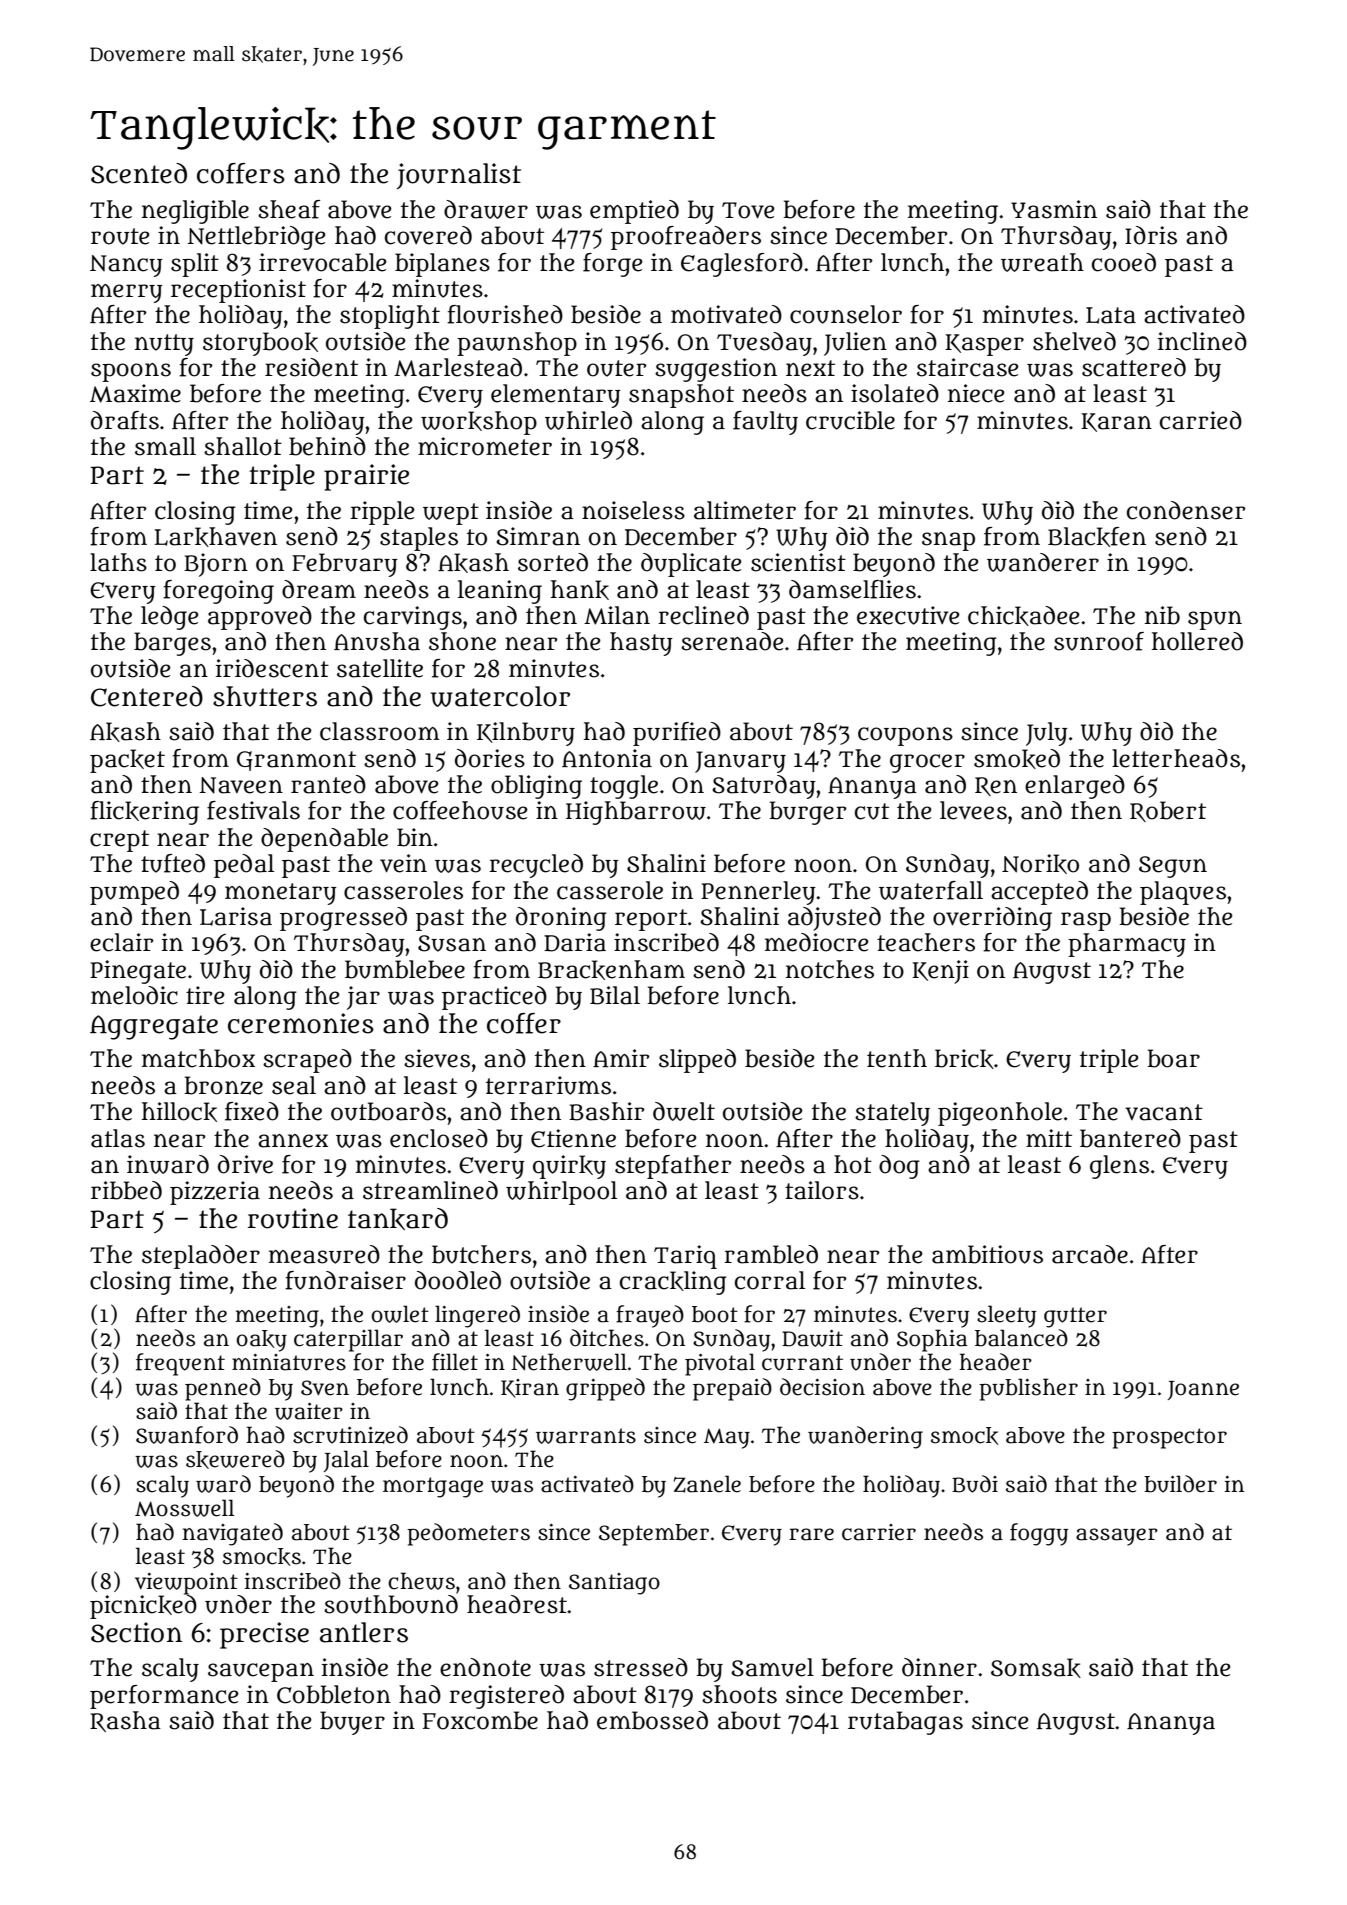  What do you see at coordinates (403, 863) in the page?
I see `vein` at bounding box center [403, 863].
